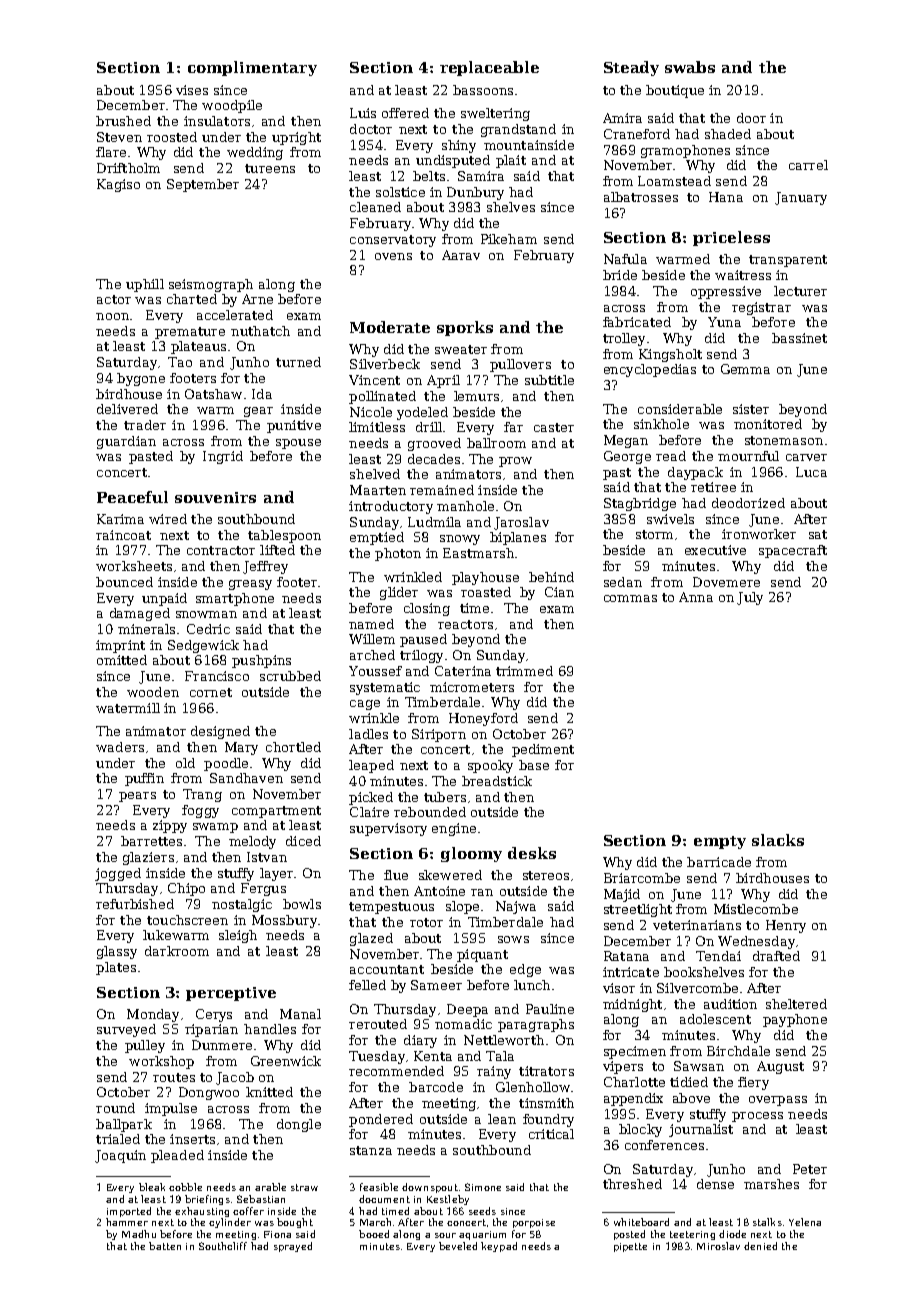 This image has width=924, height=1308. I want to click on complimentary, so click(252, 68).
